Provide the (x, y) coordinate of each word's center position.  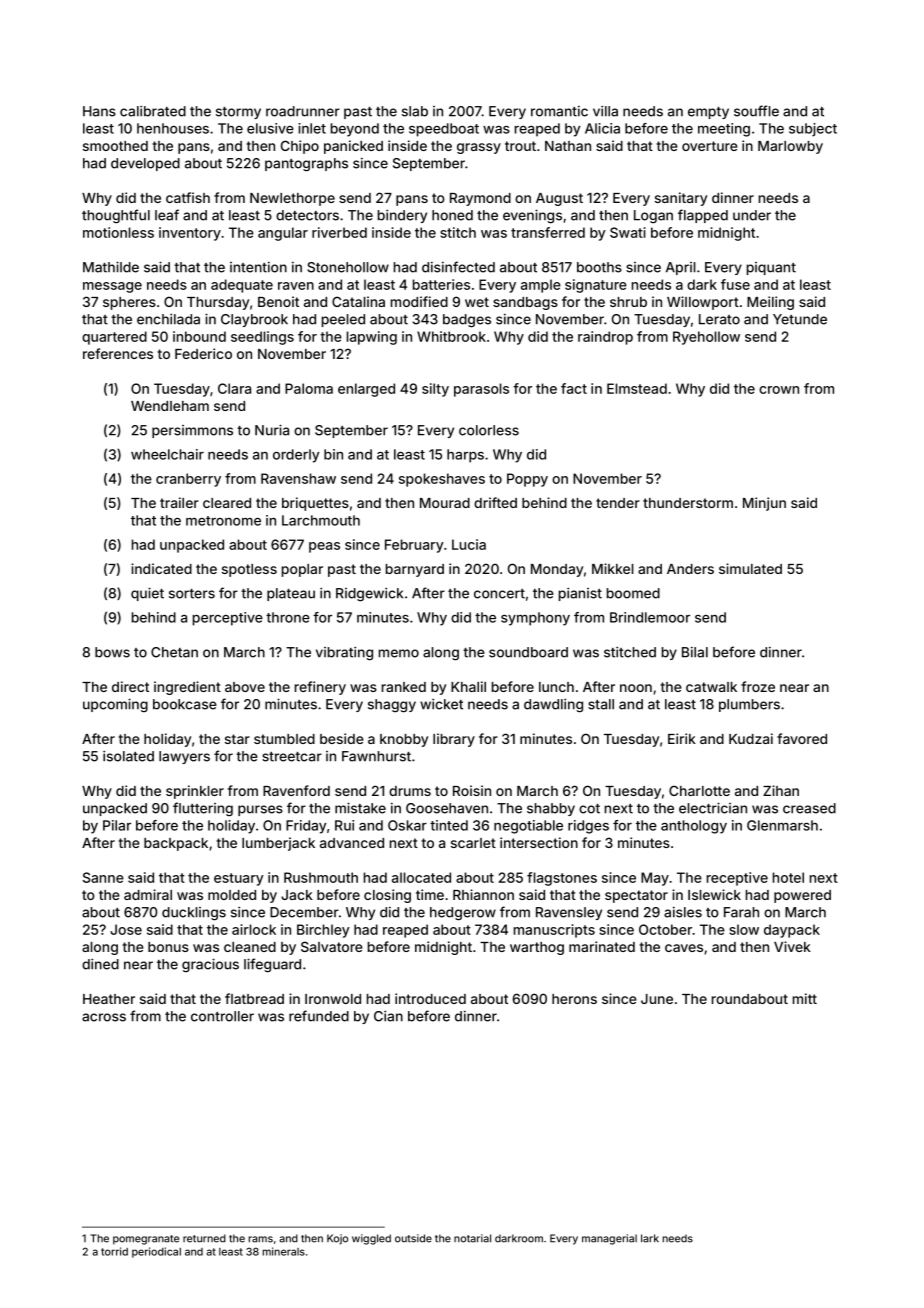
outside (413, 1238)
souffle (756, 111)
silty (435, 390)
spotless (249, 570)
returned (204, 1238)
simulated (750, 568)
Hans (99, 111)
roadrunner (303, 111)
